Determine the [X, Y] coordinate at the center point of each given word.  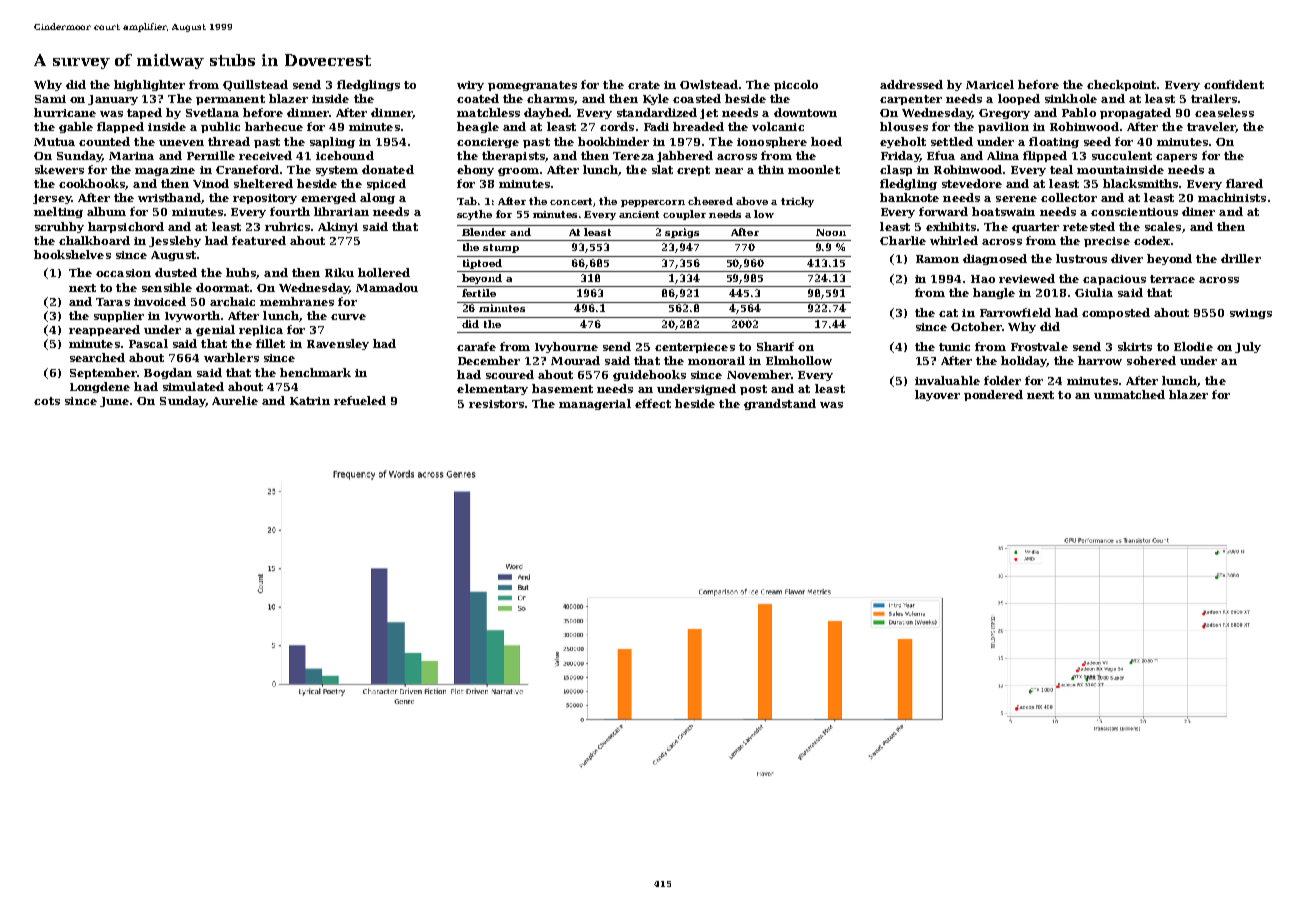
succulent [1122, 155]
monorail [716, 360]
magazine [165, 171]
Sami [50, 99]
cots [47, 401]
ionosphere [772, 142]
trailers [1214, 98]
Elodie [1193, 346]
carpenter [911, 100]
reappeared [104, 330]
